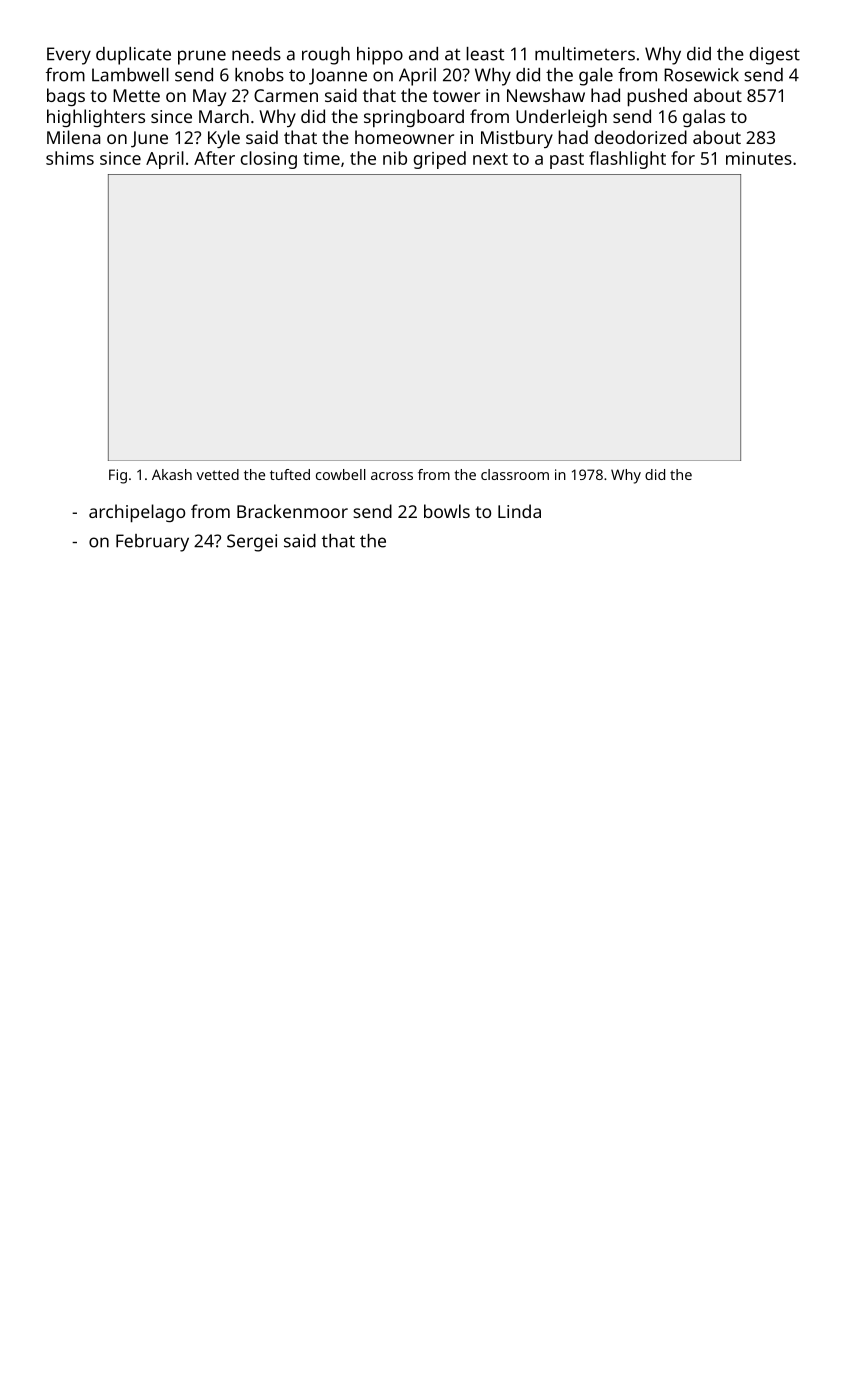 This image has width=849, height=1400. What do you see at coordinates (269, 160) in the image?
I see `closing` at bounding box center [269, 160].
